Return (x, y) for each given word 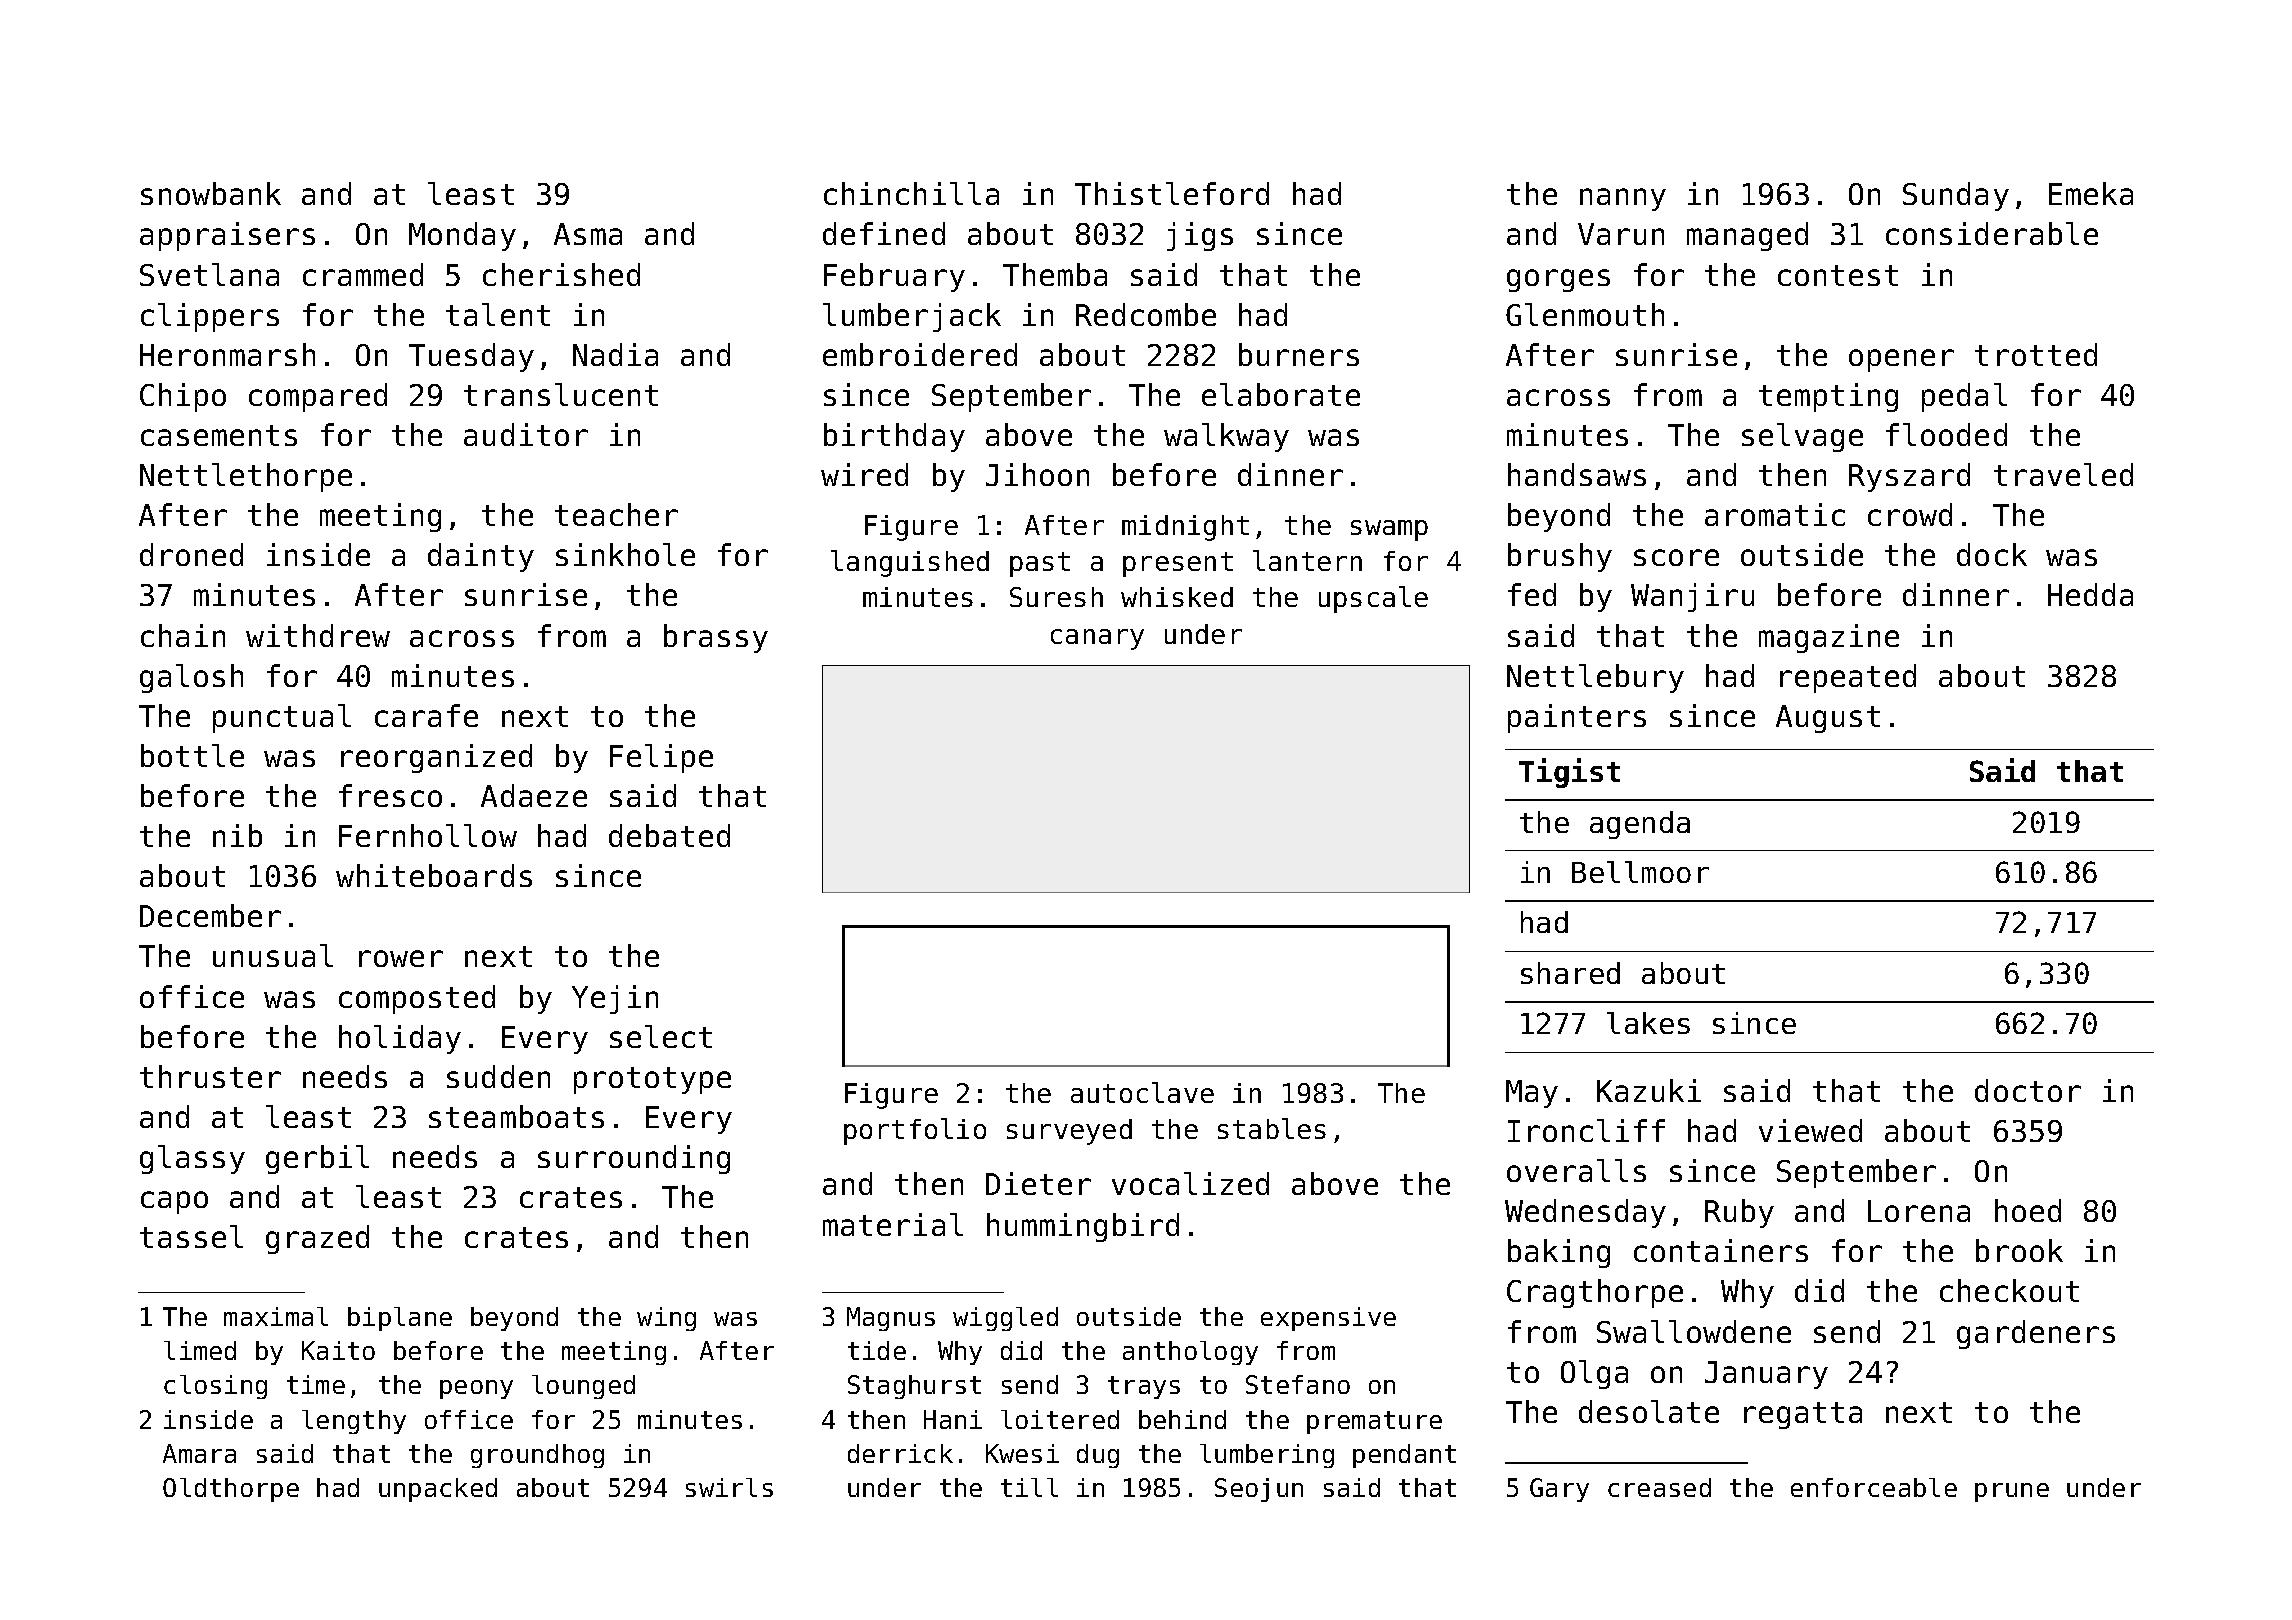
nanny (1623, 199)
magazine (1829, 638)
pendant (1404, 1456)
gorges (1558, 280)
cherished (561, 274)
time (316, 1384)
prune (2012, 1492)
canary (1097, 639)
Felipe (661, 758)
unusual (273, 955)
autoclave (1142, 1092)
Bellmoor (1640, 872)
